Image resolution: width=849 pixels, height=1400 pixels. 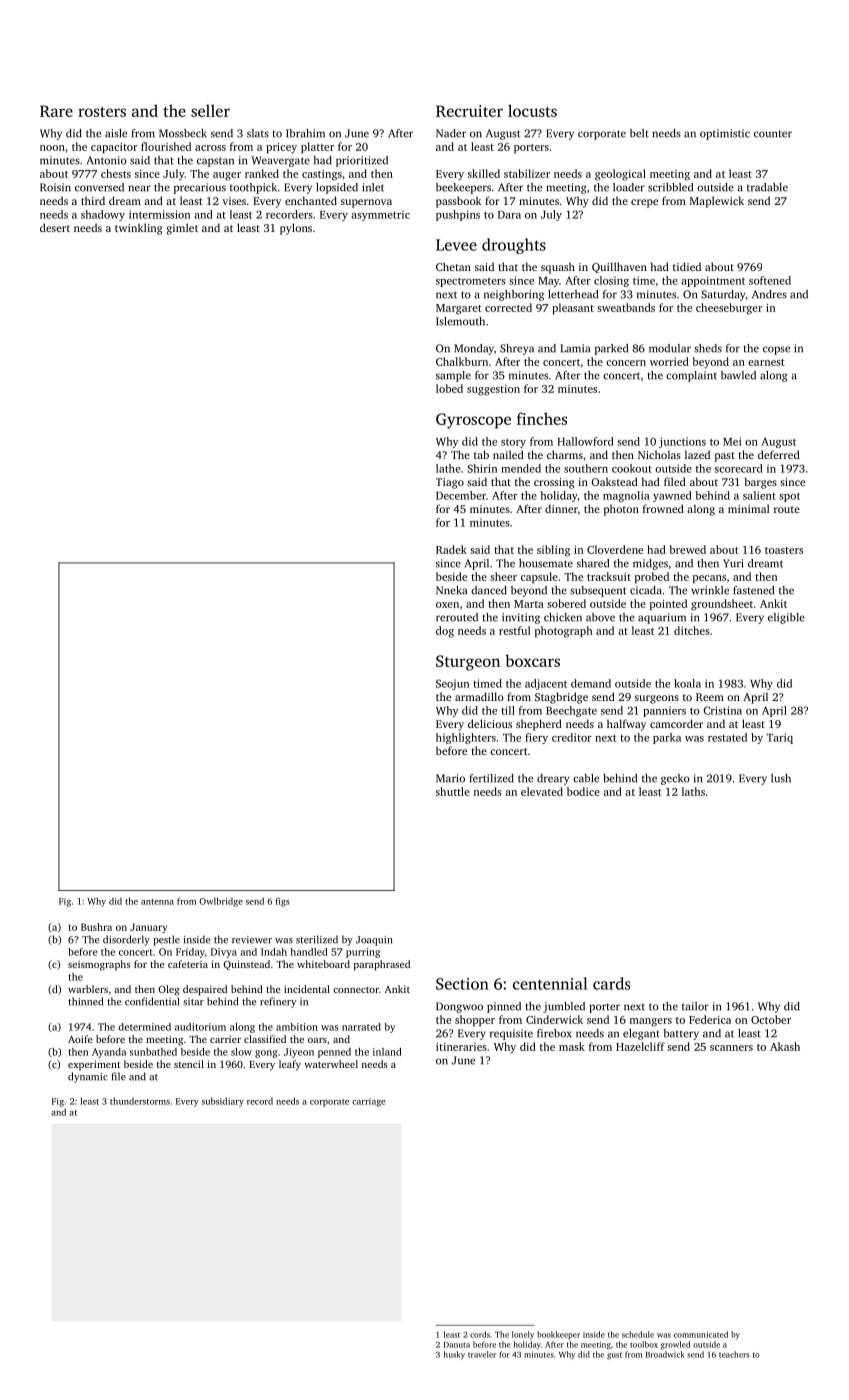 What do you see at coordinates (572, 1046) in the screenshot?
I see `mask` at bounding box center [572, 1046].
